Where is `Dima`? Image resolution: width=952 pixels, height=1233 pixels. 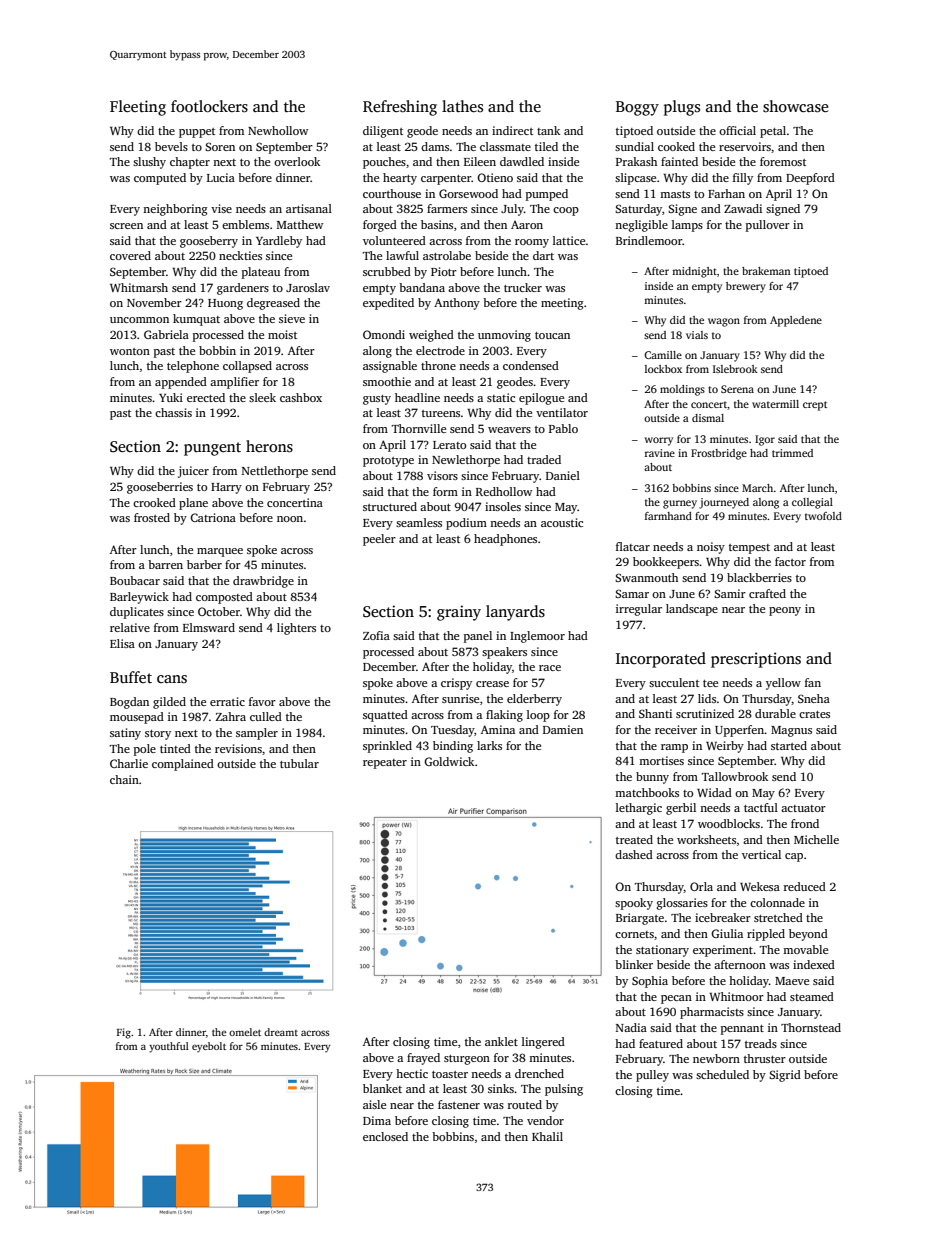 Dima is located at coordinates (377, 1120).
